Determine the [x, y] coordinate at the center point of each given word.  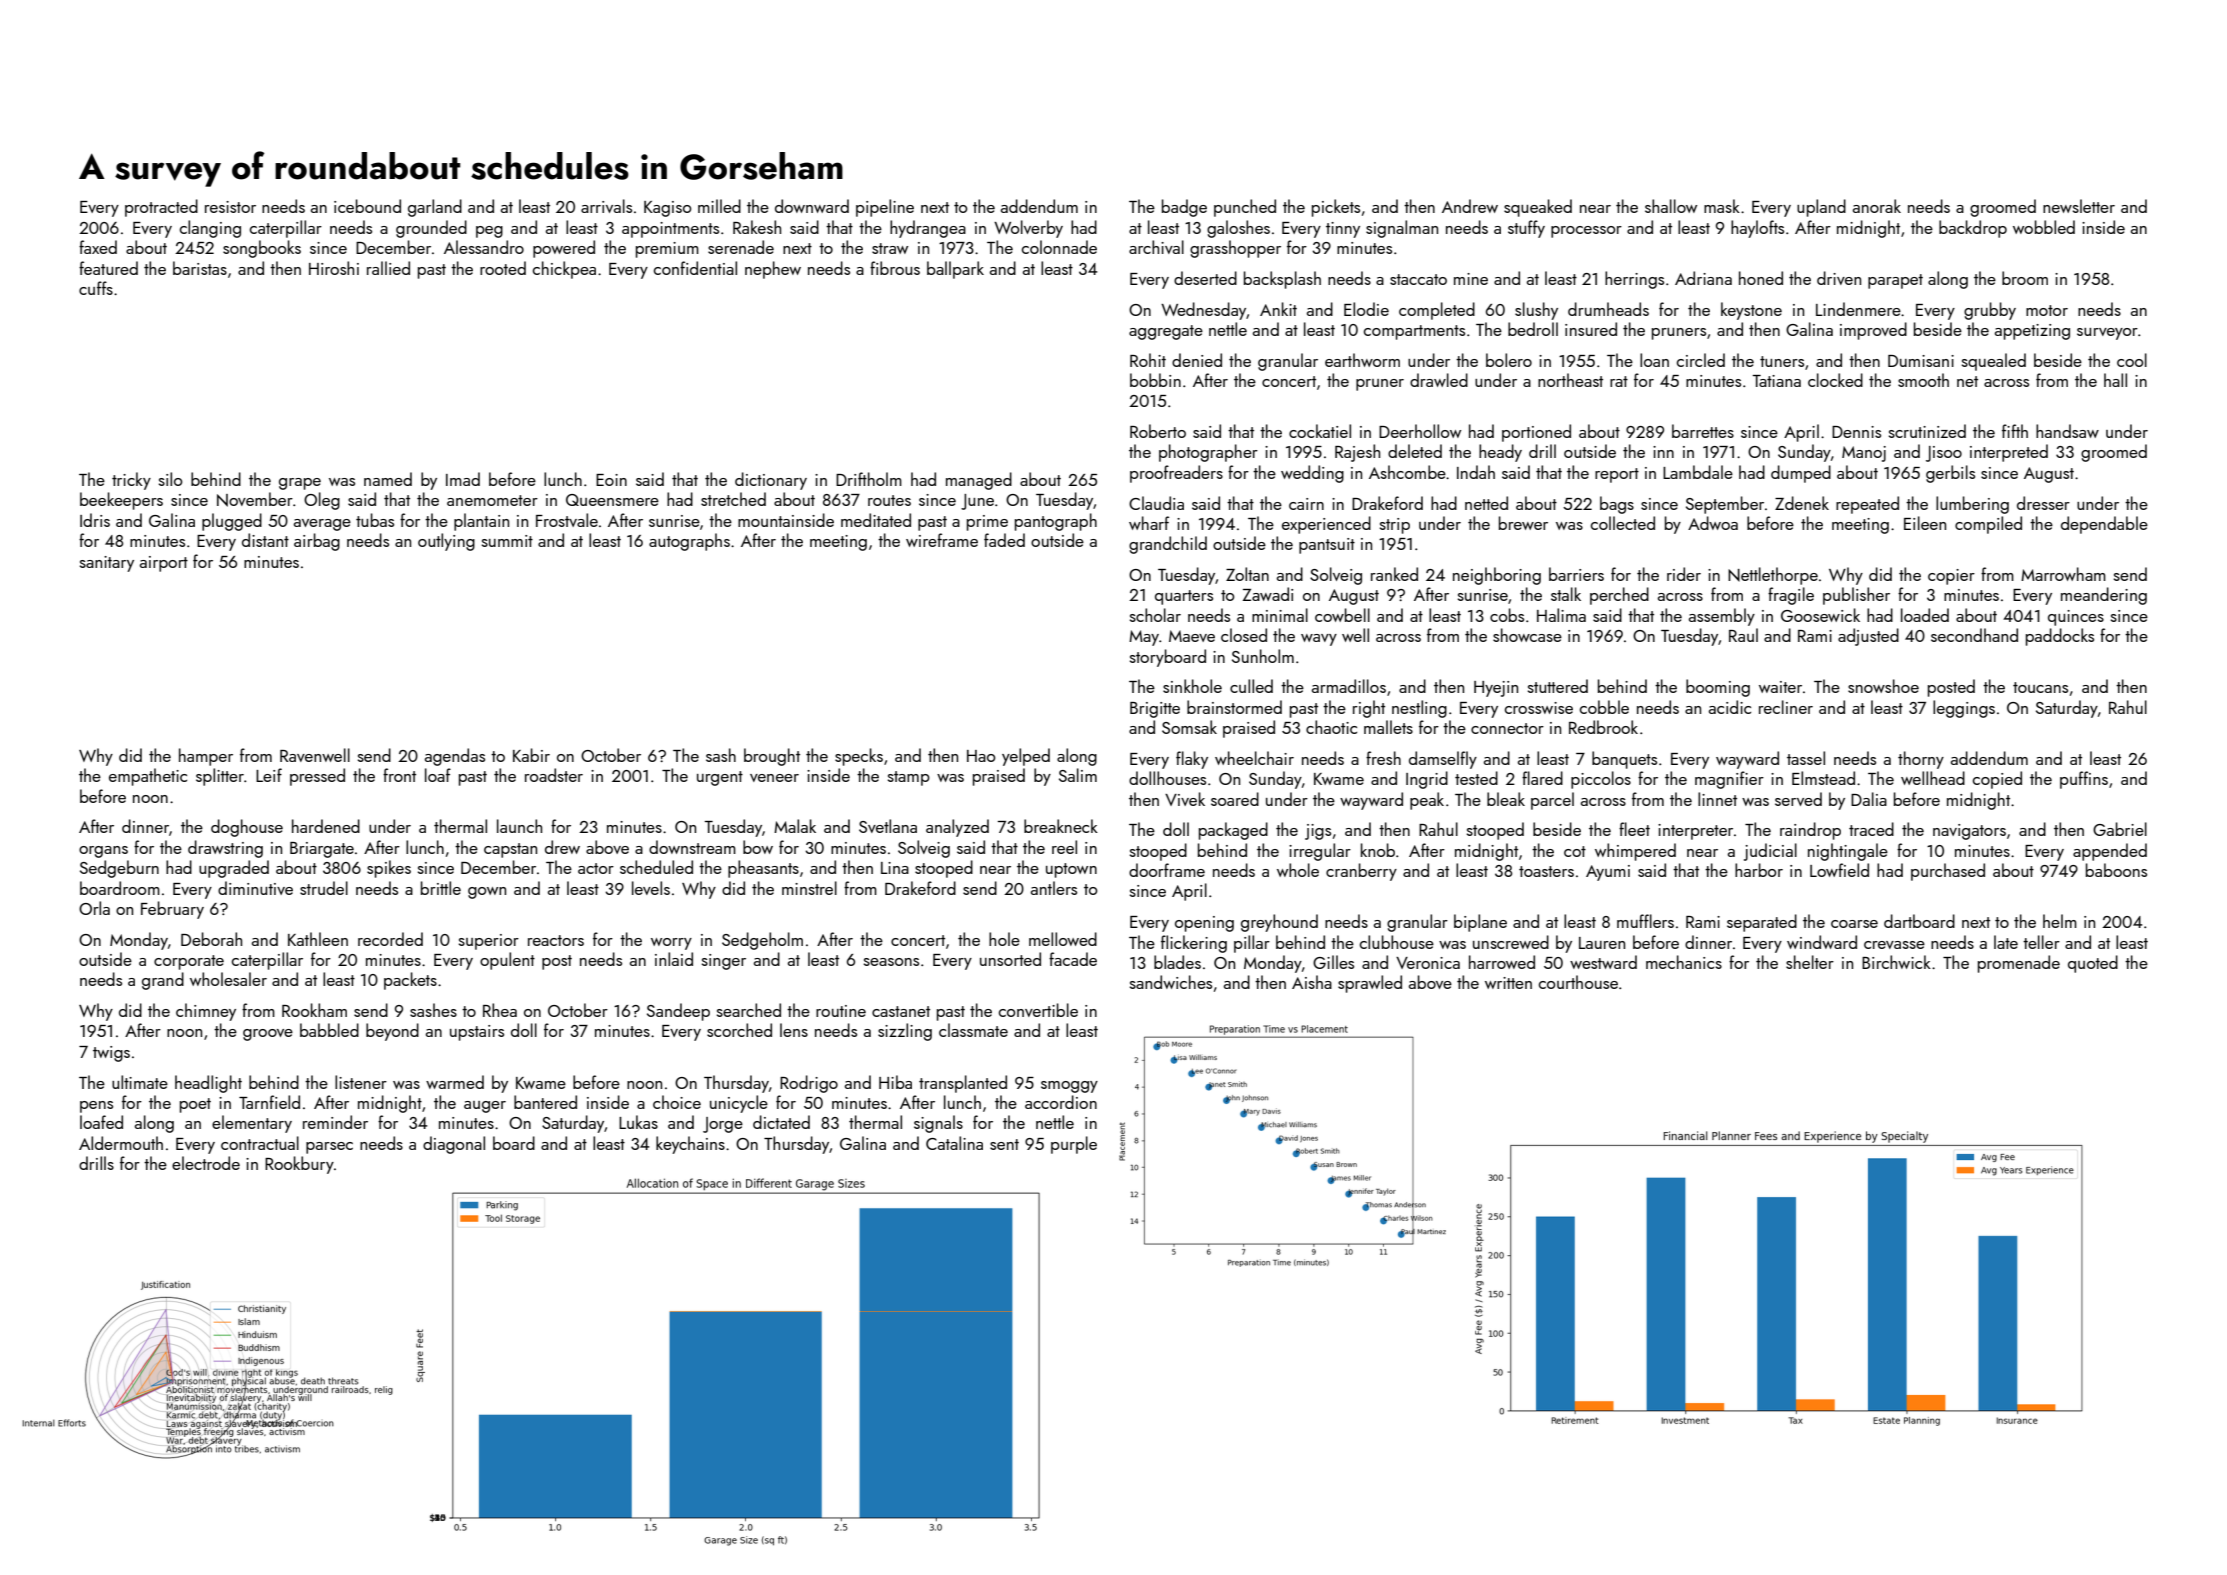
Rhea [500, 1010]
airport [164, 564]
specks [859, 757]
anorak [1877, 206]
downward [812, 206]
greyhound [1279, 923]
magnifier [1729, 780]
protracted [161, 208]
